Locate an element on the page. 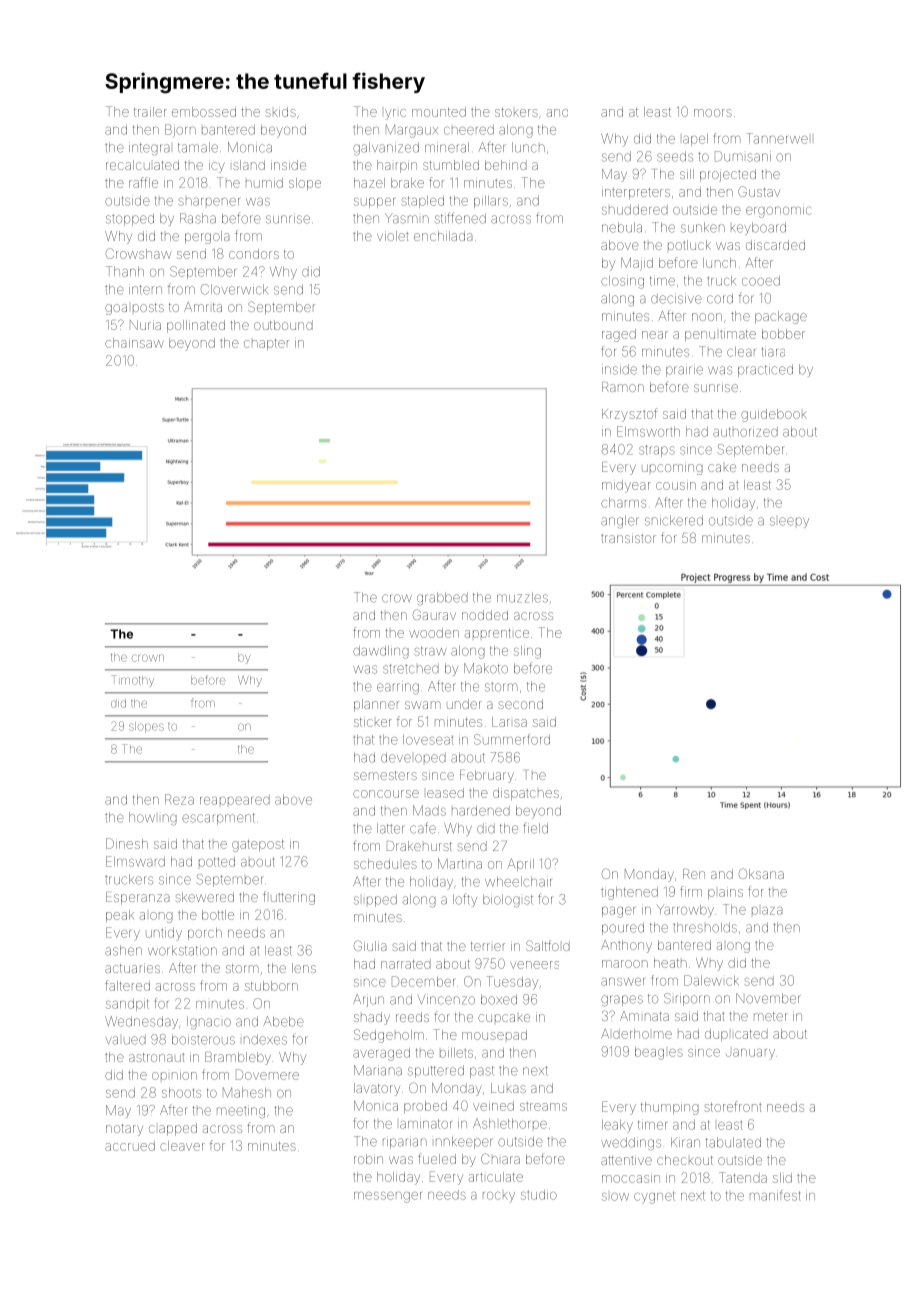 Image resolution: width=924 pixels, height=1308 pixels. condors is located at coordinates (254, 254).
